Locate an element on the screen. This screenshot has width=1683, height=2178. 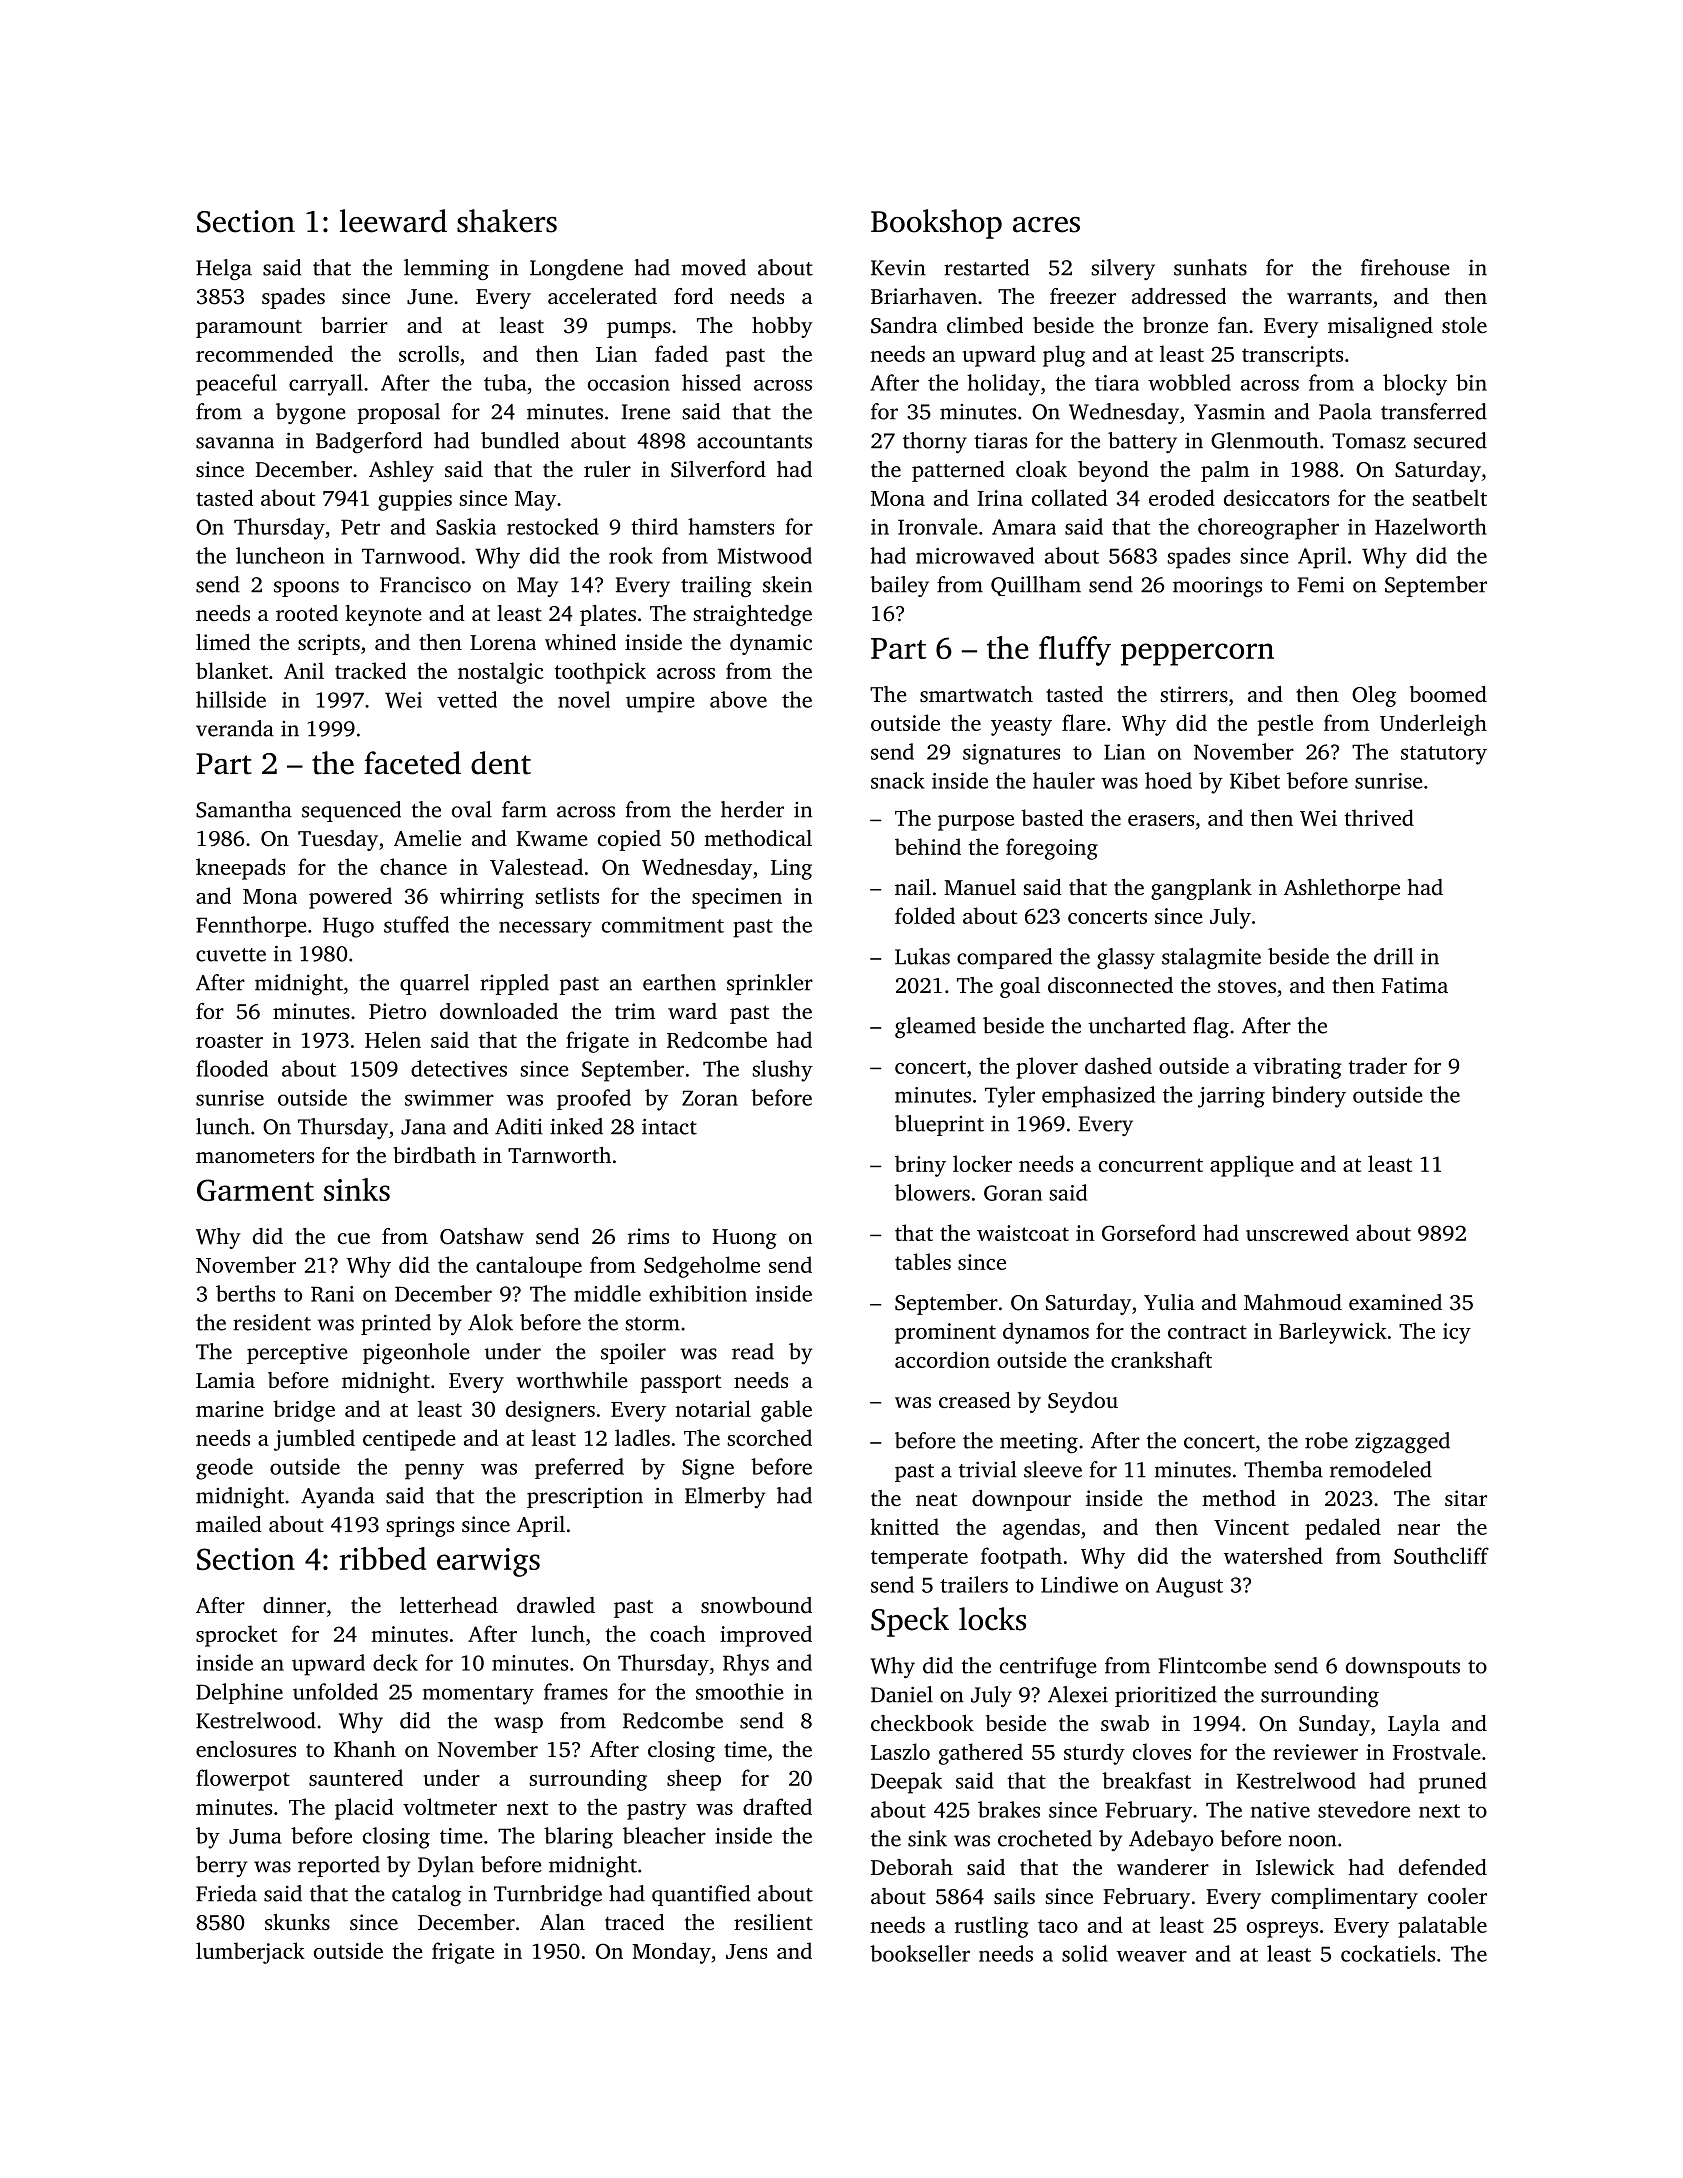
Monday is located at coordinates (671, 1953).
